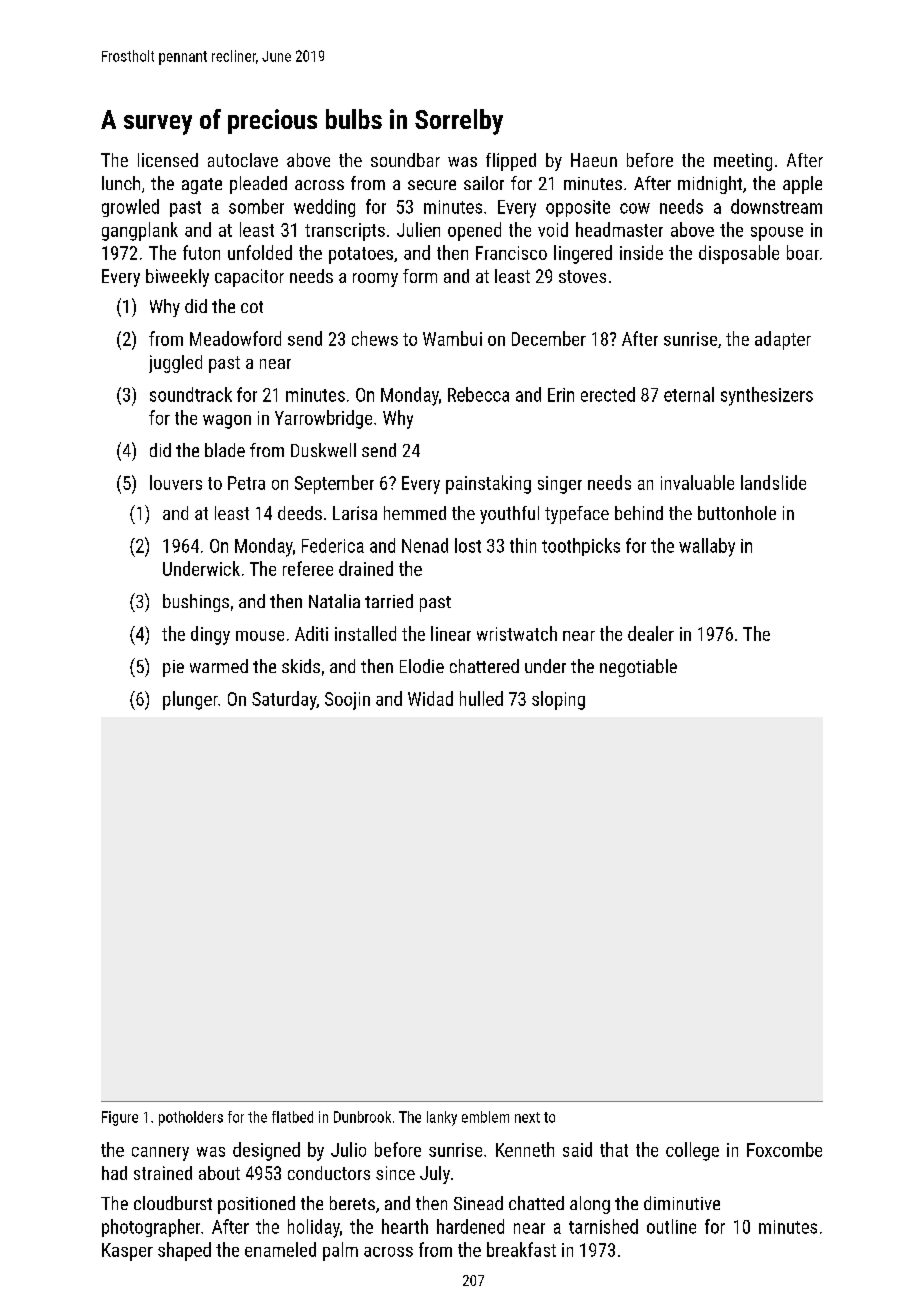 The width and height of the screenshot is (924, 1308). Describe the element at coordinates (692, 1151) in the screenshot. I see `college` at that location.
